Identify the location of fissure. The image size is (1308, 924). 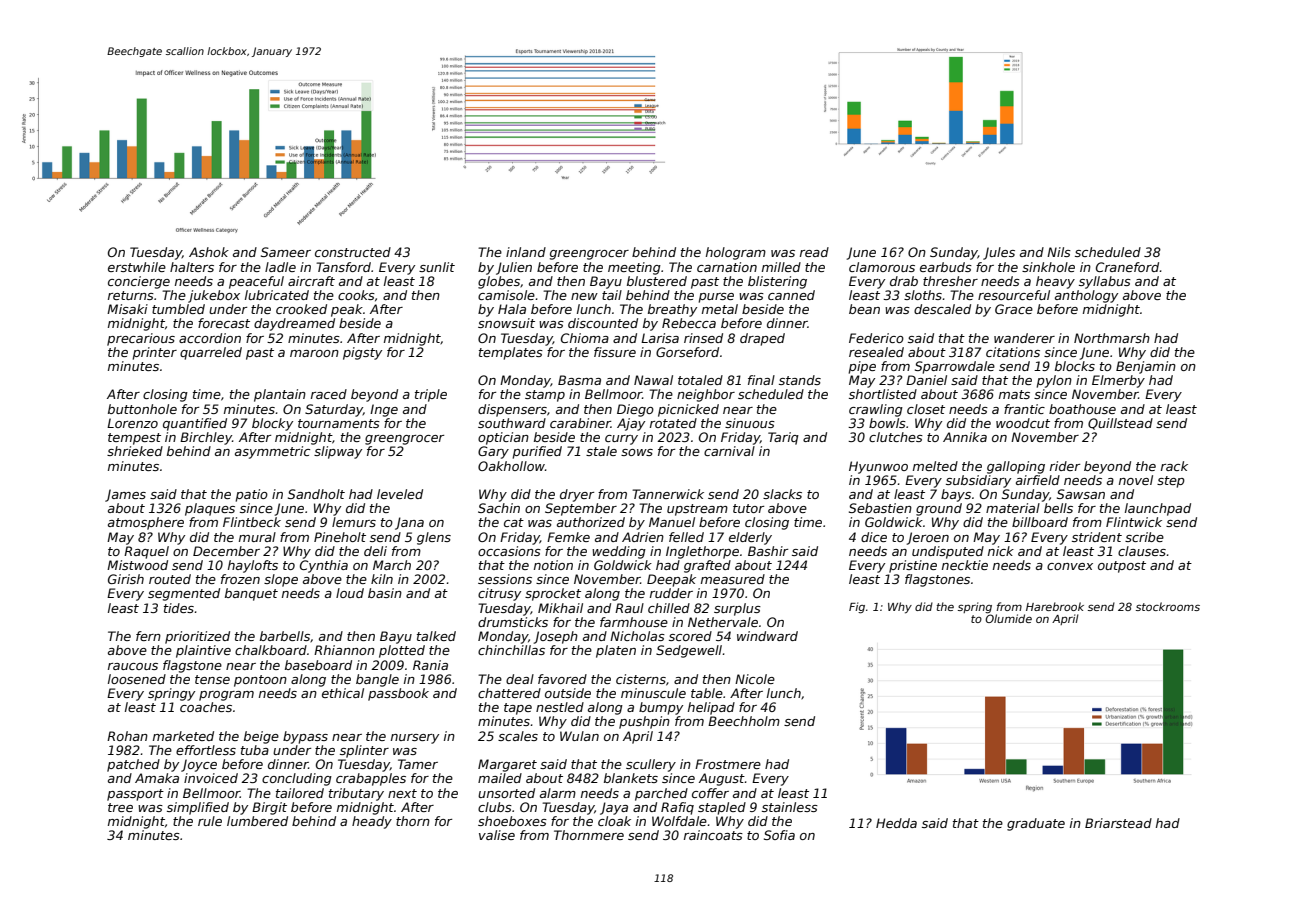
(615, 352).
